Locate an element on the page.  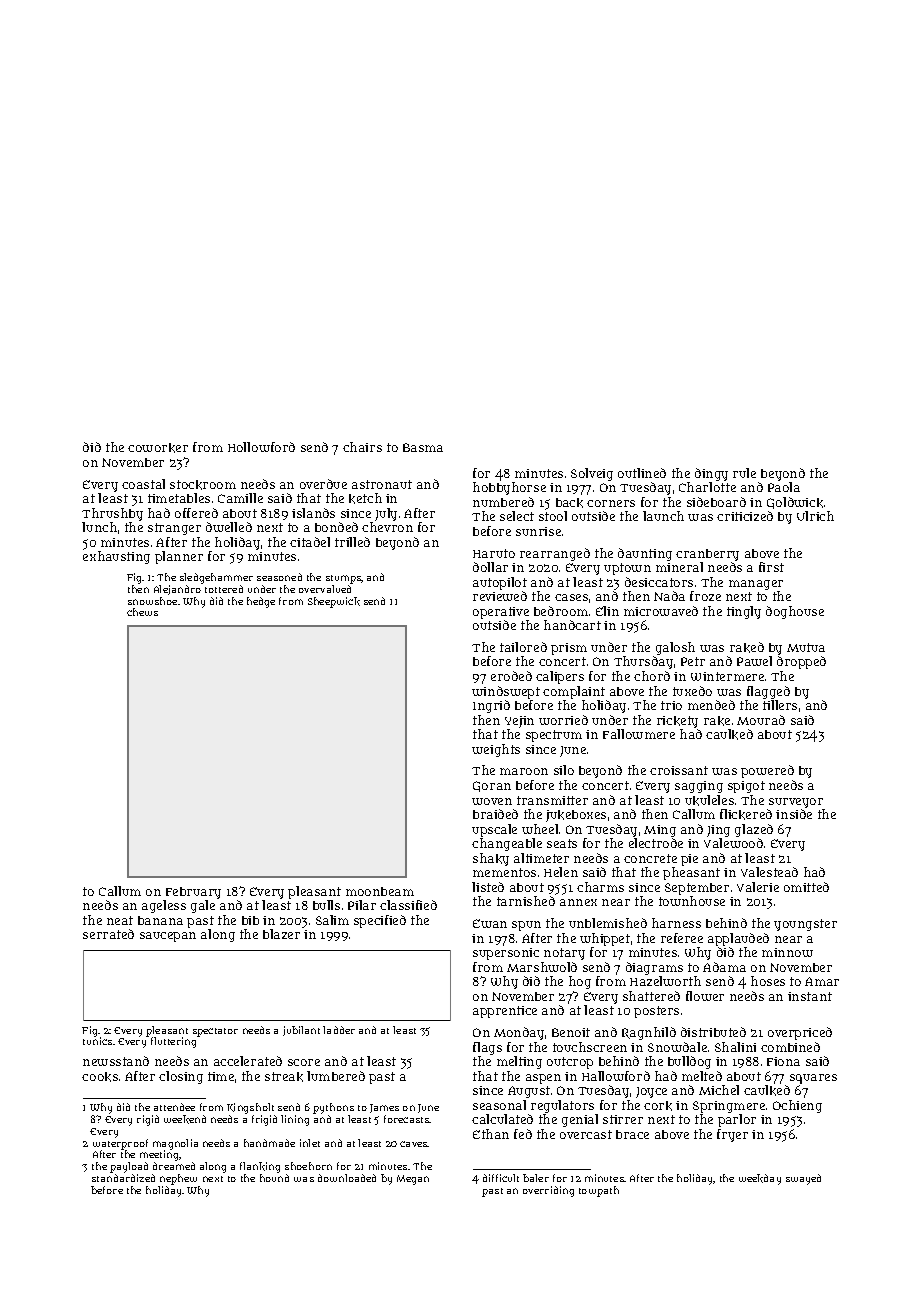
Ingrid is located at coordinates (491, 706).
